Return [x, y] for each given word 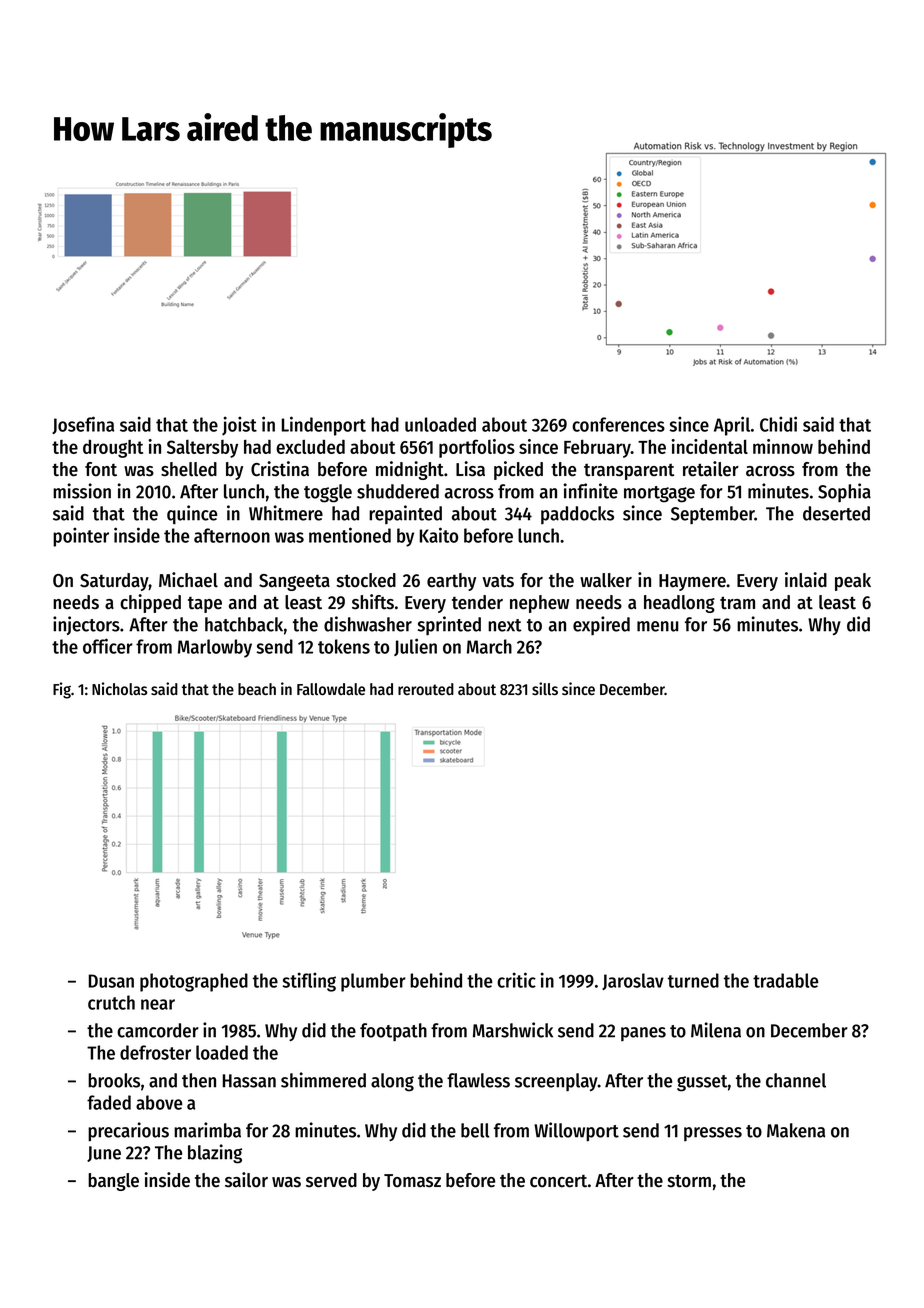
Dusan [111, 981]
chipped [150, 603]
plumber [373, 982]
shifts [373, 602]
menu [658, 626]
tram [737, 603]
